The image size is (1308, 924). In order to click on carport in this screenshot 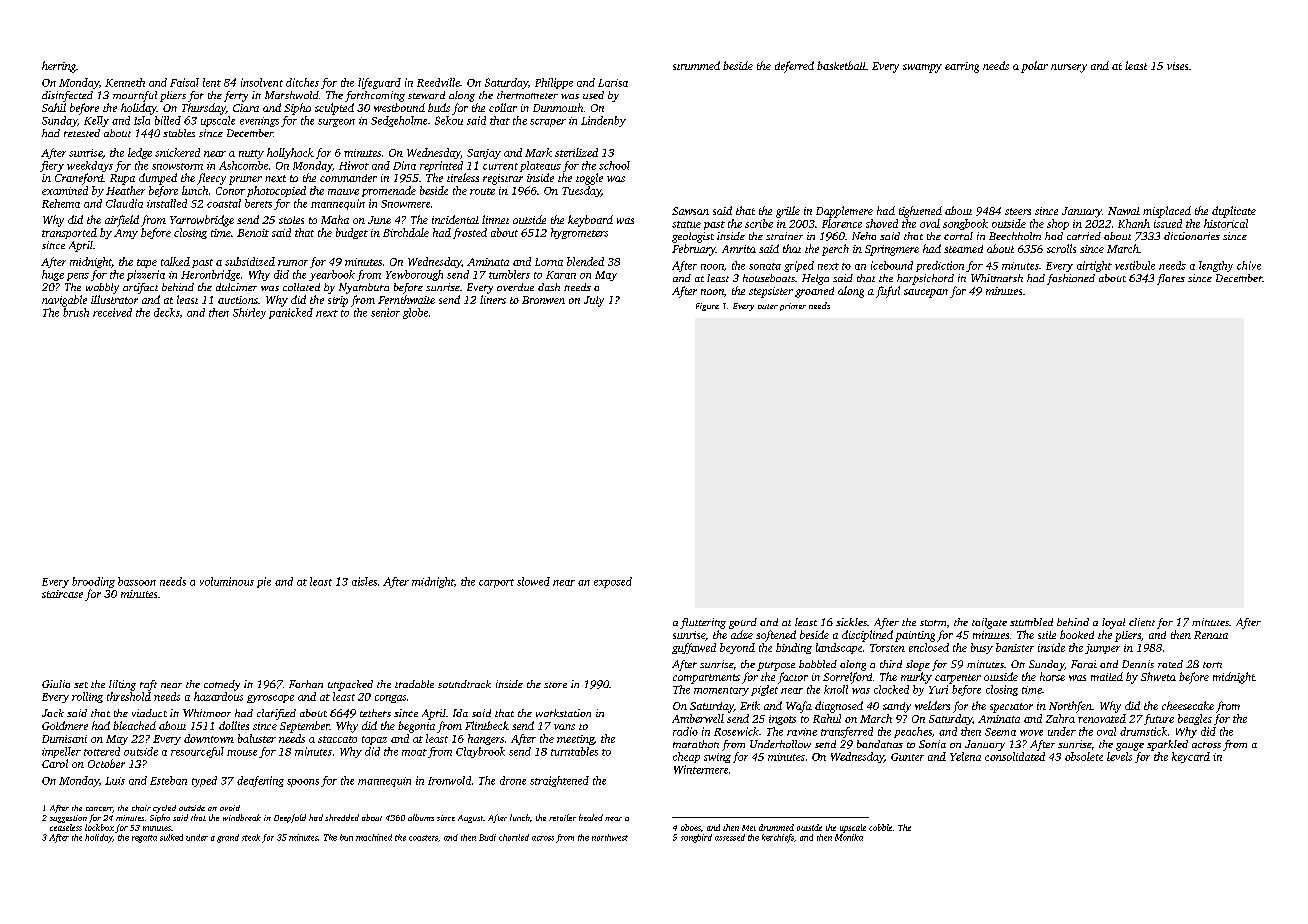, I will do `click(496, 583)`.
